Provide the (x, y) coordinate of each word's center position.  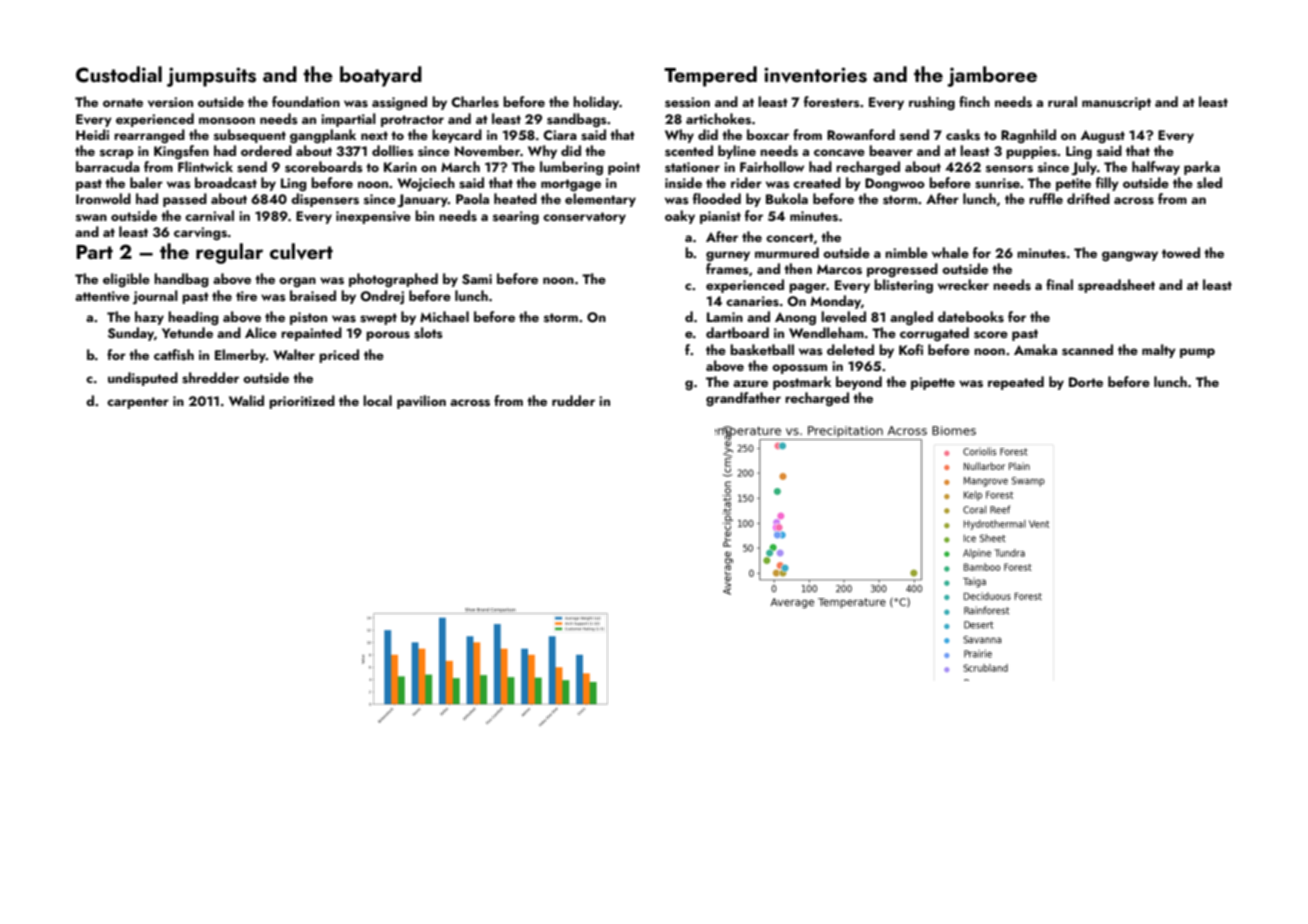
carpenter (138, 403)
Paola (472, 198)
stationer (692, 167)
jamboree (992, 76)
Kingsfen (181, 152)
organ (297, 282)
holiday (596, 103)
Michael (444, 316)
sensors (1009, 169)
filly (1107, 184)
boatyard (381, 76)
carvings (200, 234)
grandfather (743, 399)
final (1059, 284)
